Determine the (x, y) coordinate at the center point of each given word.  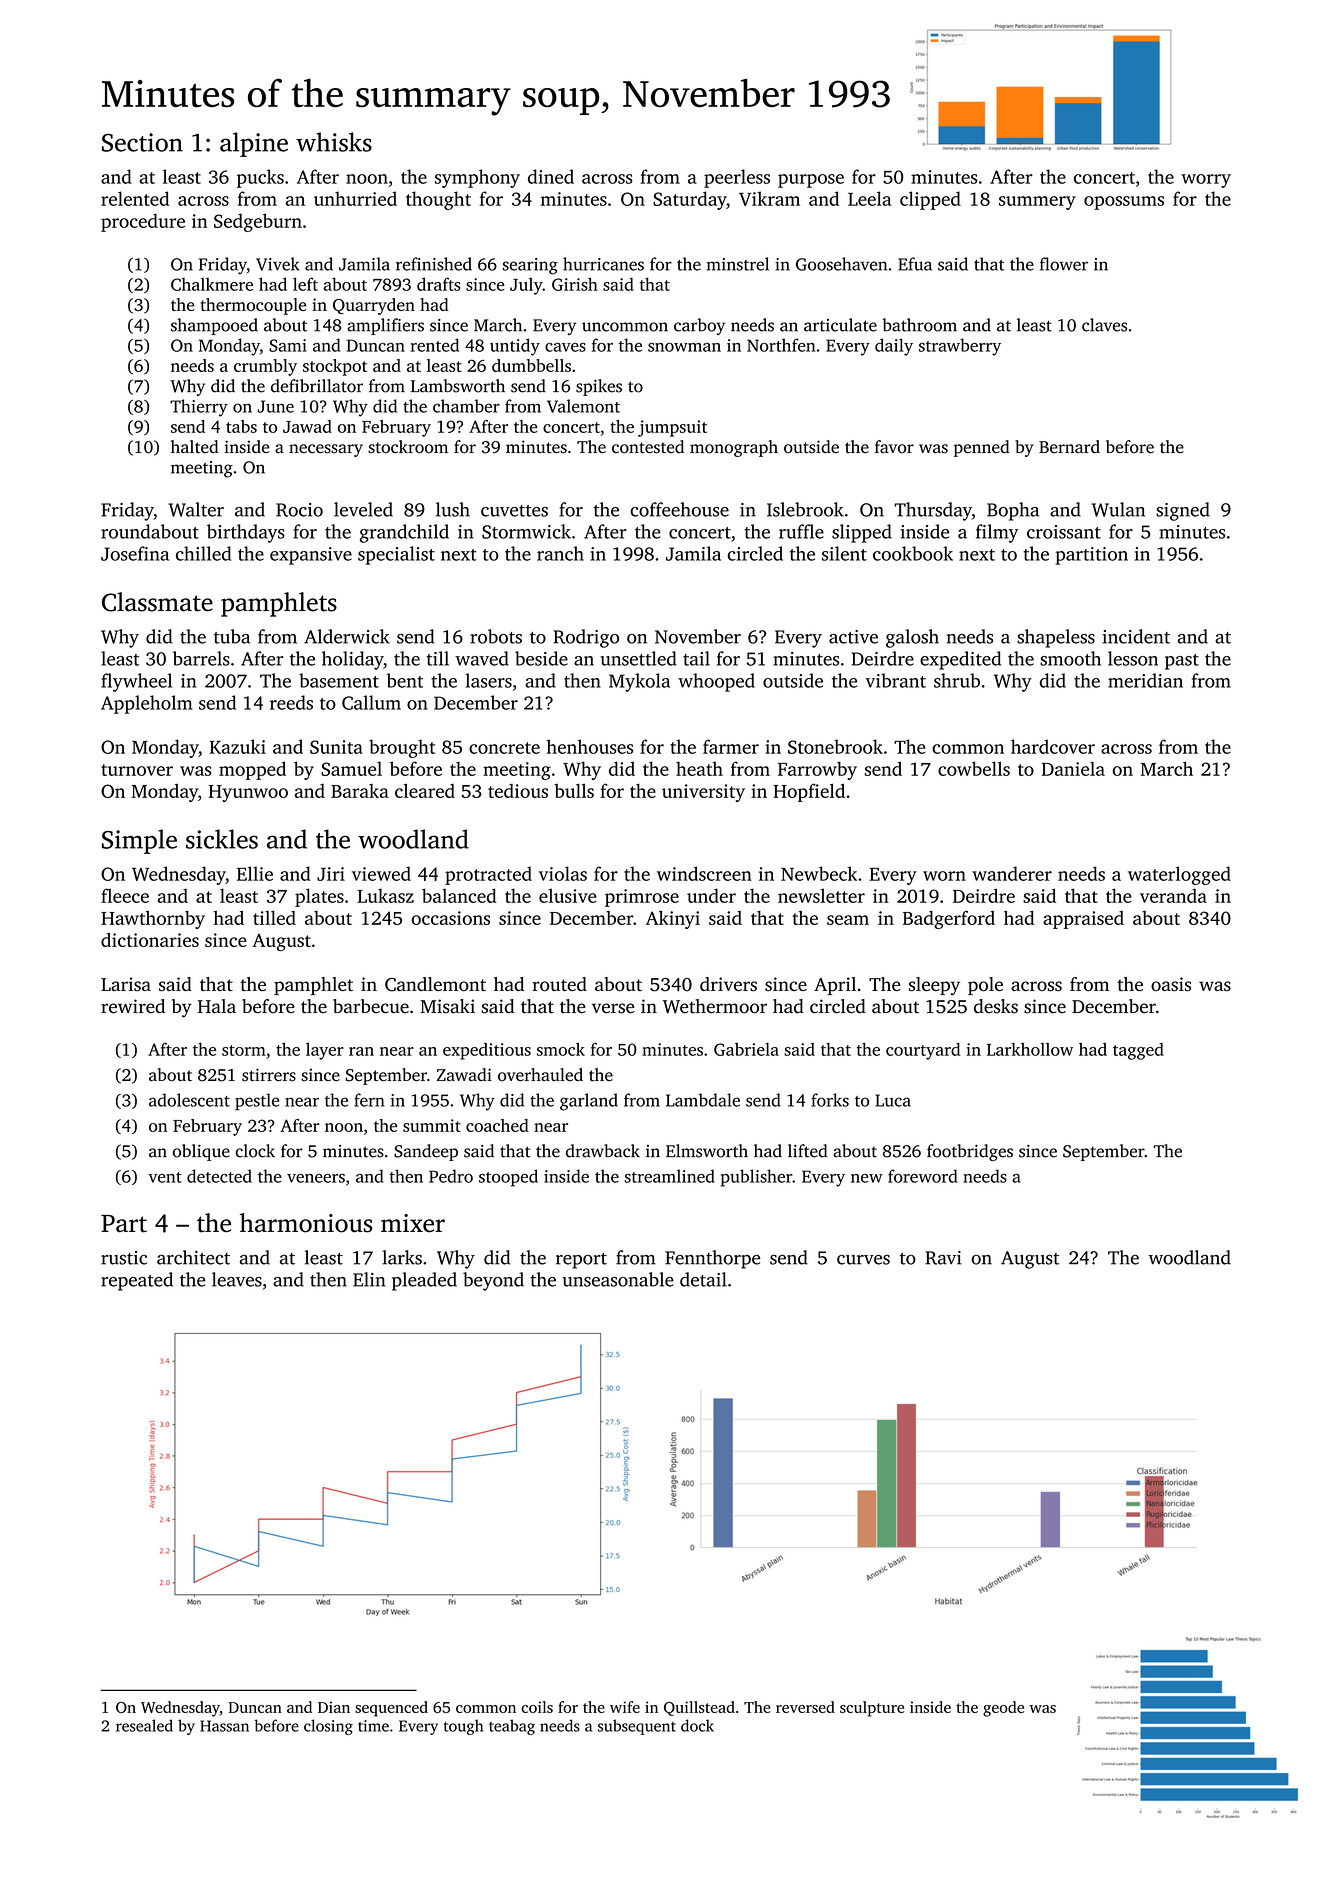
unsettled (638, 658)
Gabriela (746, 1049)
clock (255, 1151)
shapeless (1056, 638)
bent (404, 680)
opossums (1124, 203)
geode (1003, 1709)
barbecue (371, 1006)
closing (328, 1727)
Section (142, 142)
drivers (728, 984)
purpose (811, 181)
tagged (1138, 1051)
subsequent (637, 1727)
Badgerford (949, 919)
